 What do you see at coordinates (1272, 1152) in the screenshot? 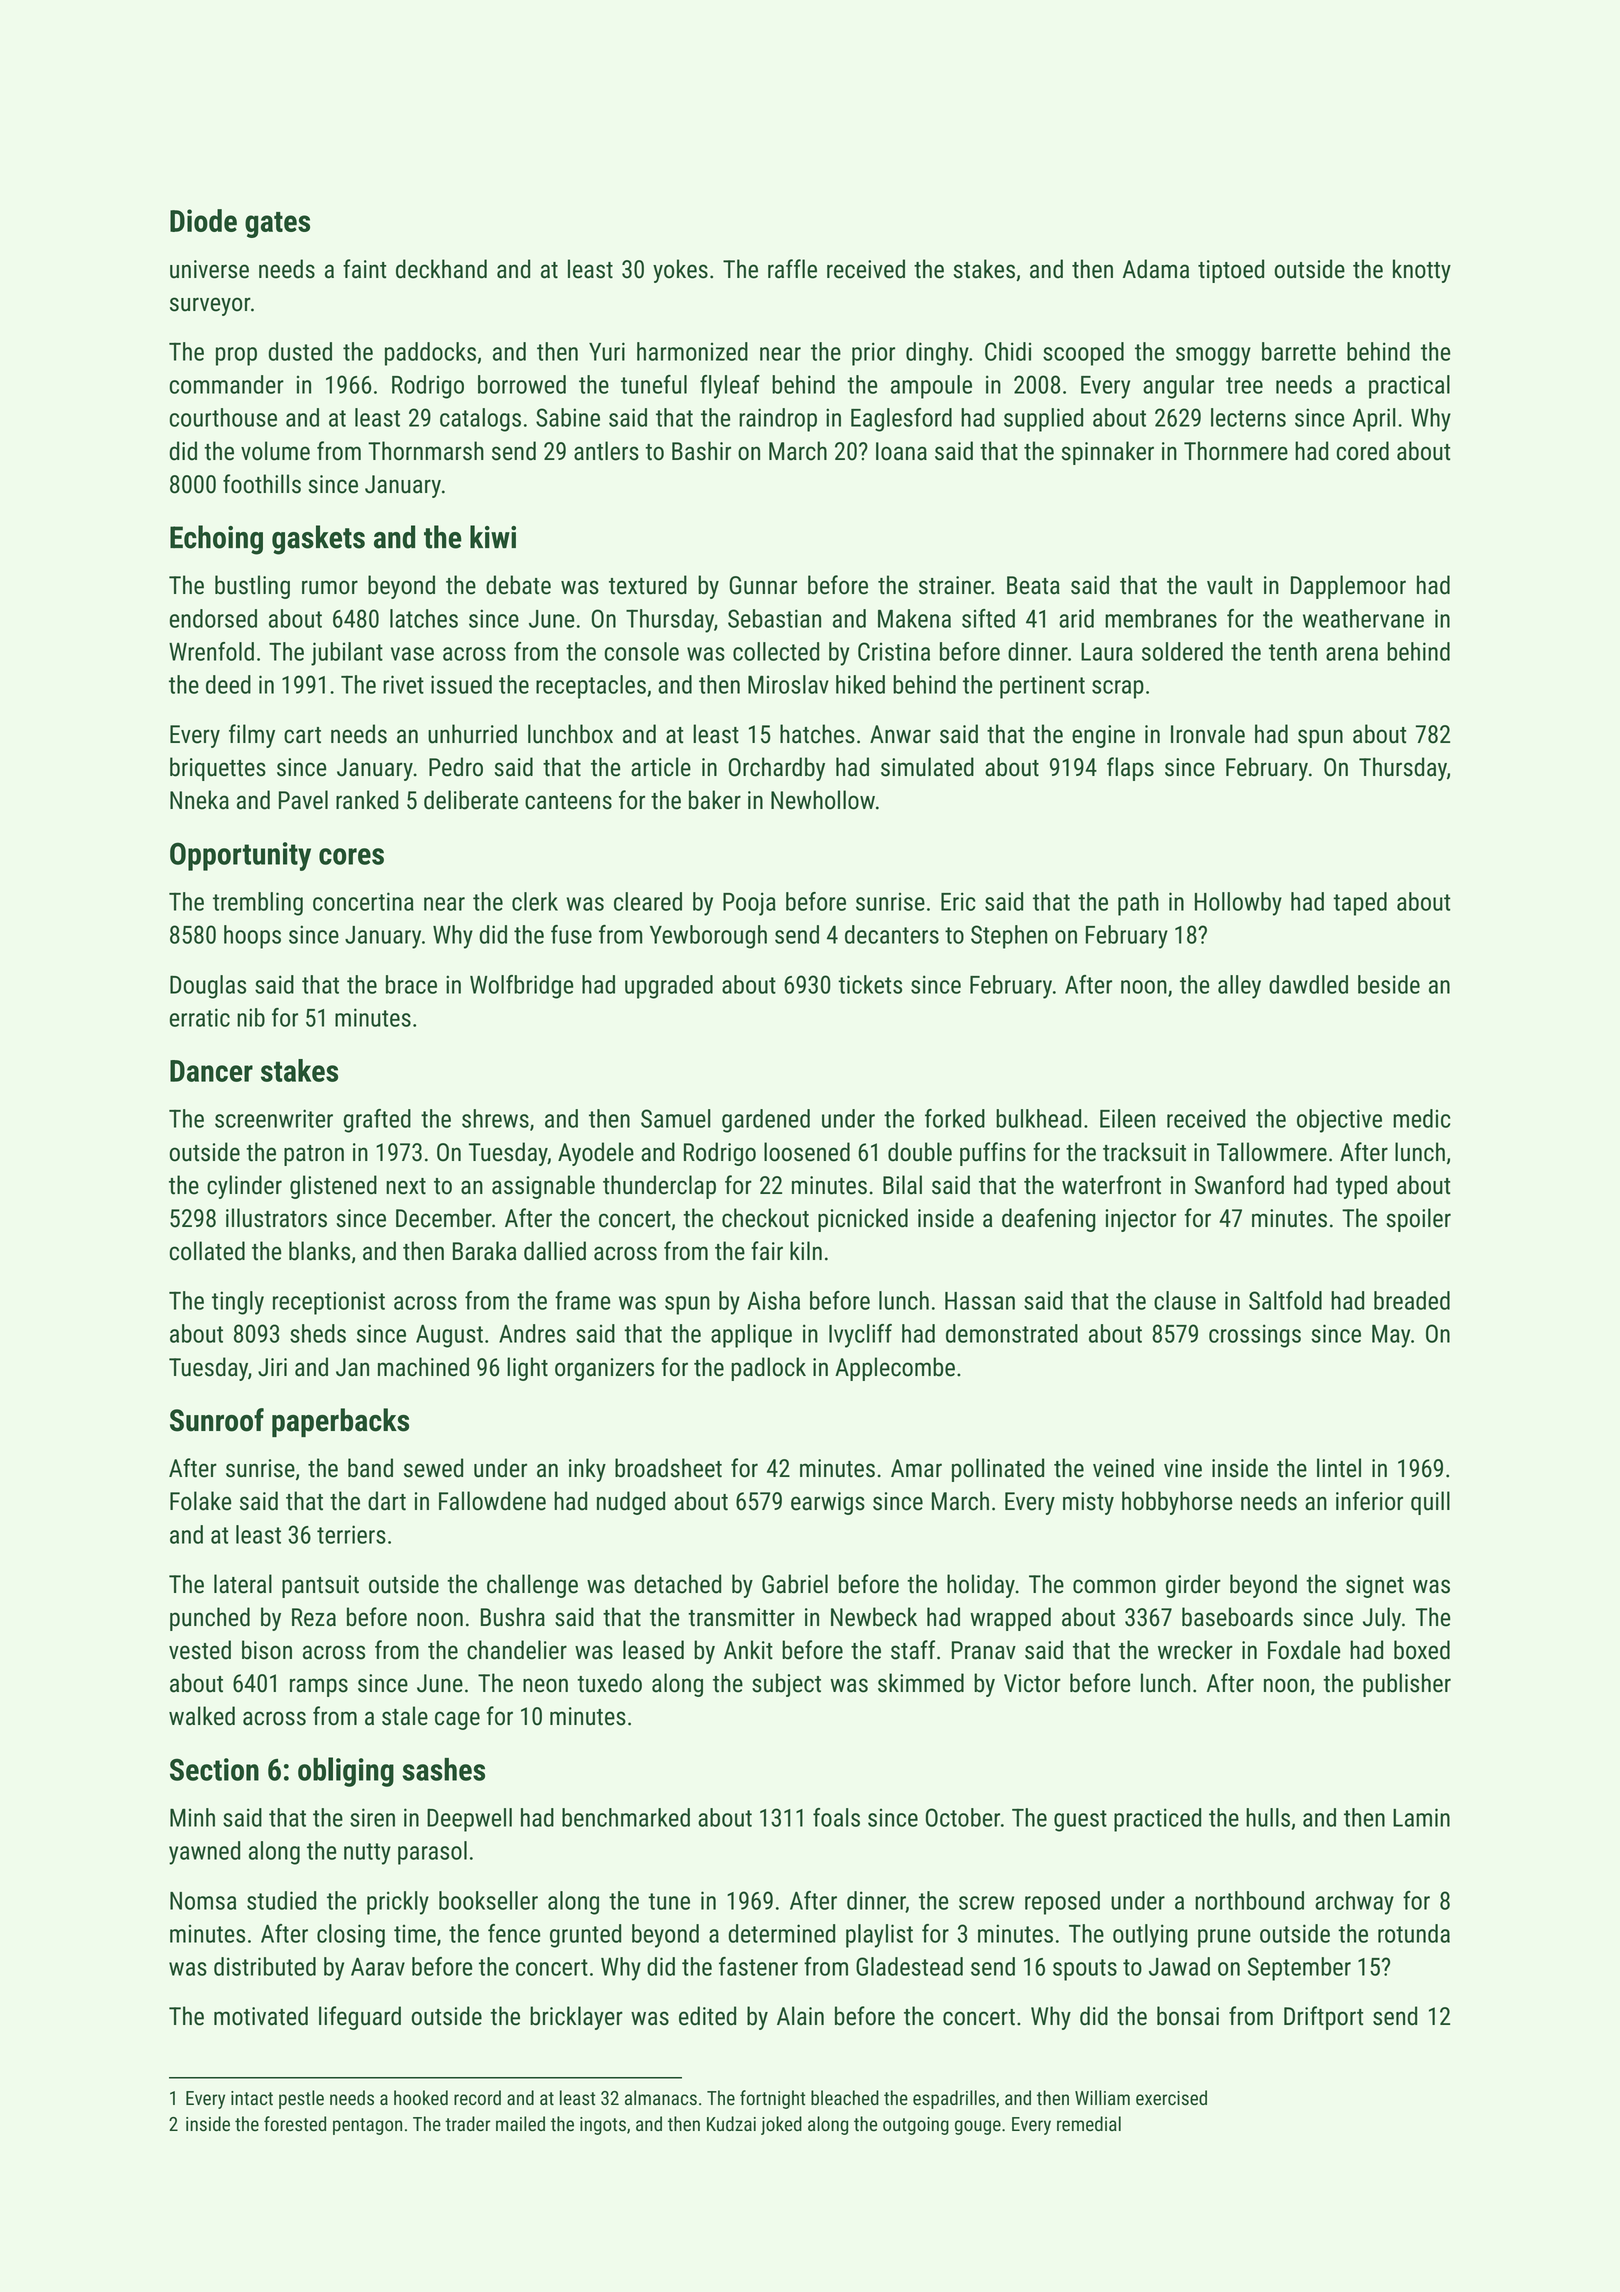
I see `Tallowmere` at bounding box center [1272, 1152].
